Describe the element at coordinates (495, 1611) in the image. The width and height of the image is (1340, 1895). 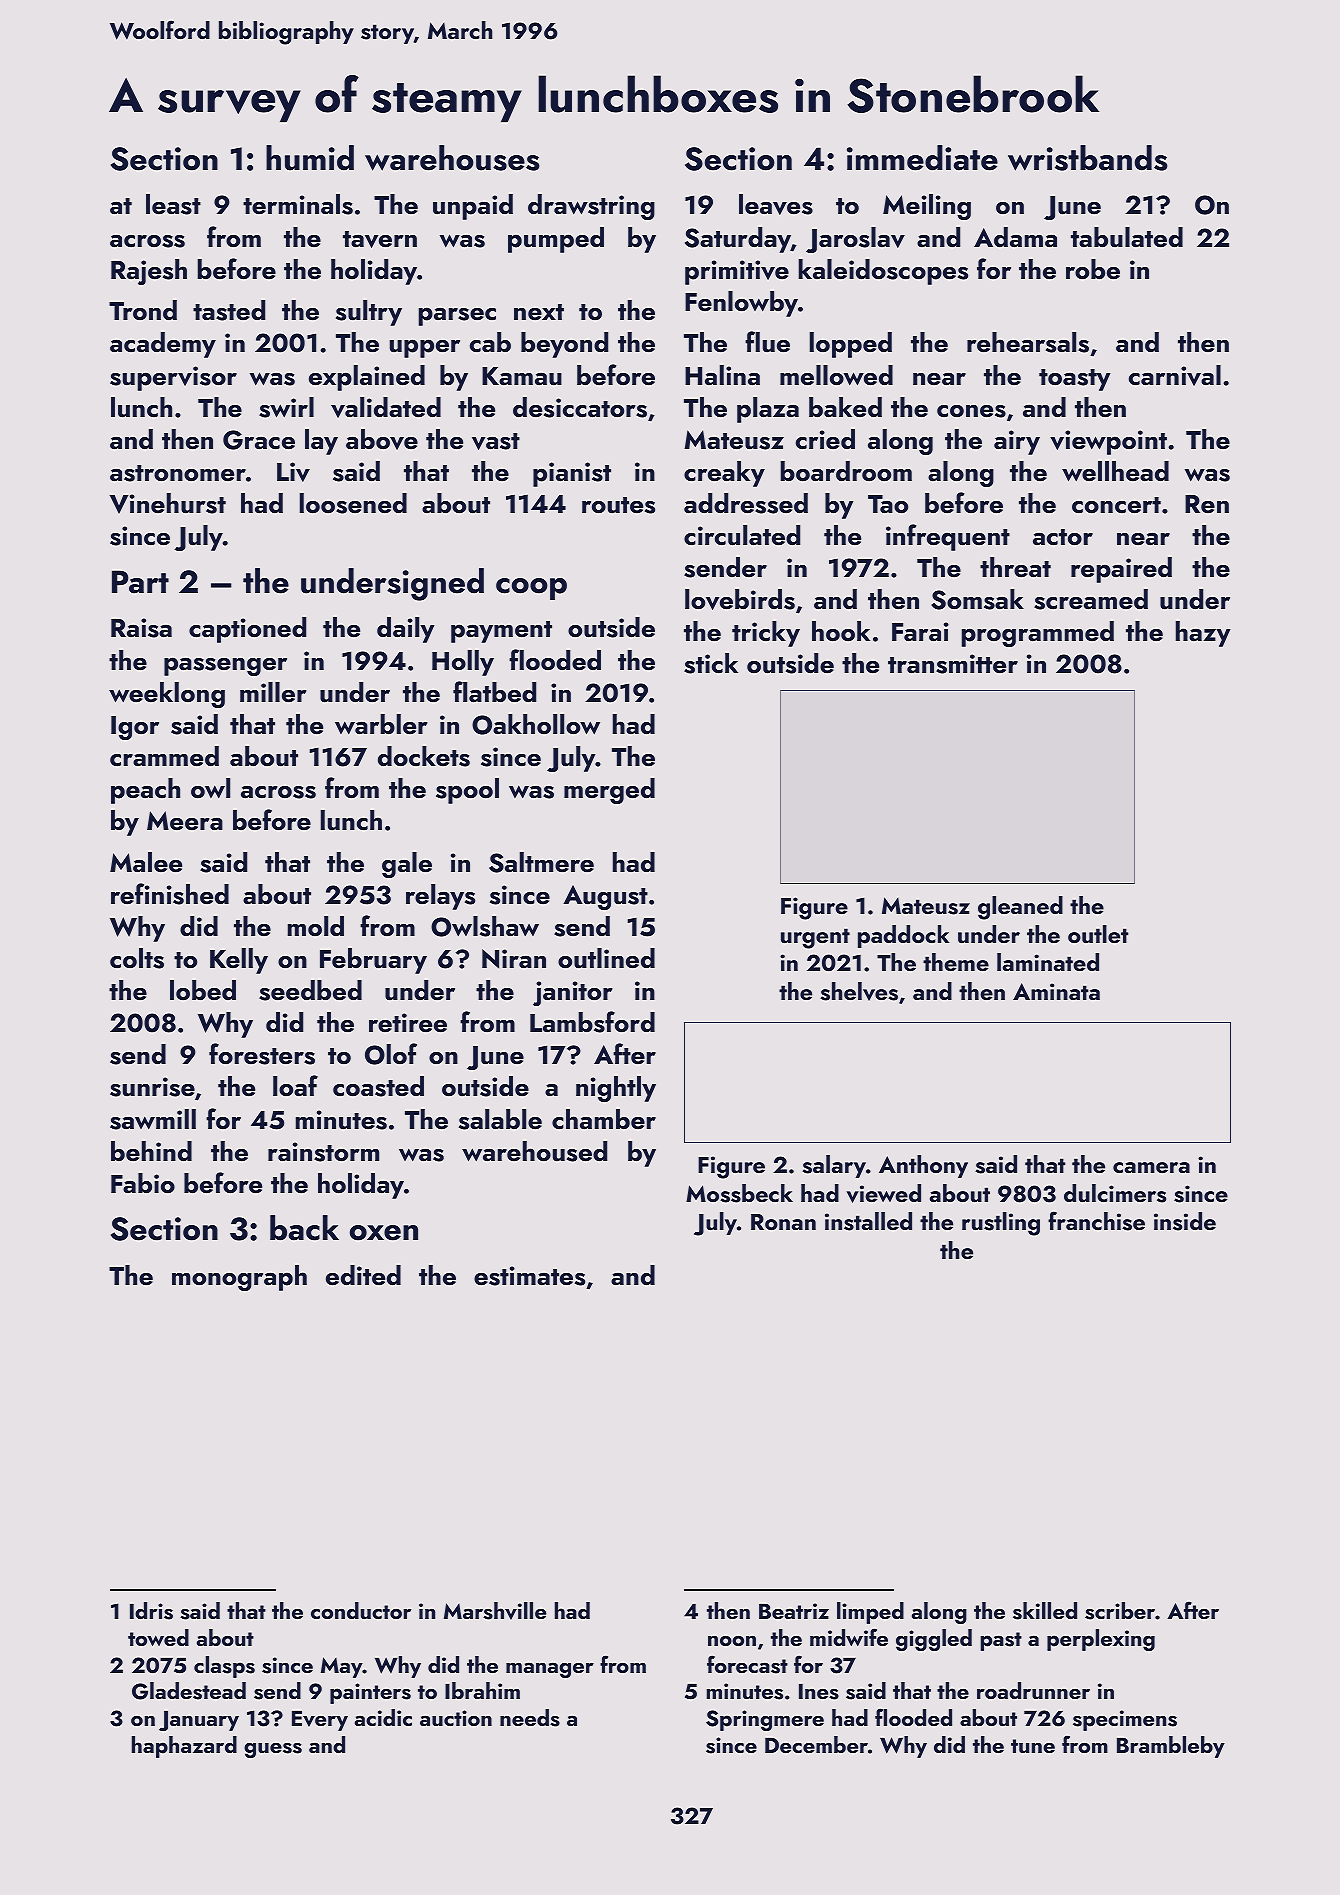
I see `Marshville` at that location.
